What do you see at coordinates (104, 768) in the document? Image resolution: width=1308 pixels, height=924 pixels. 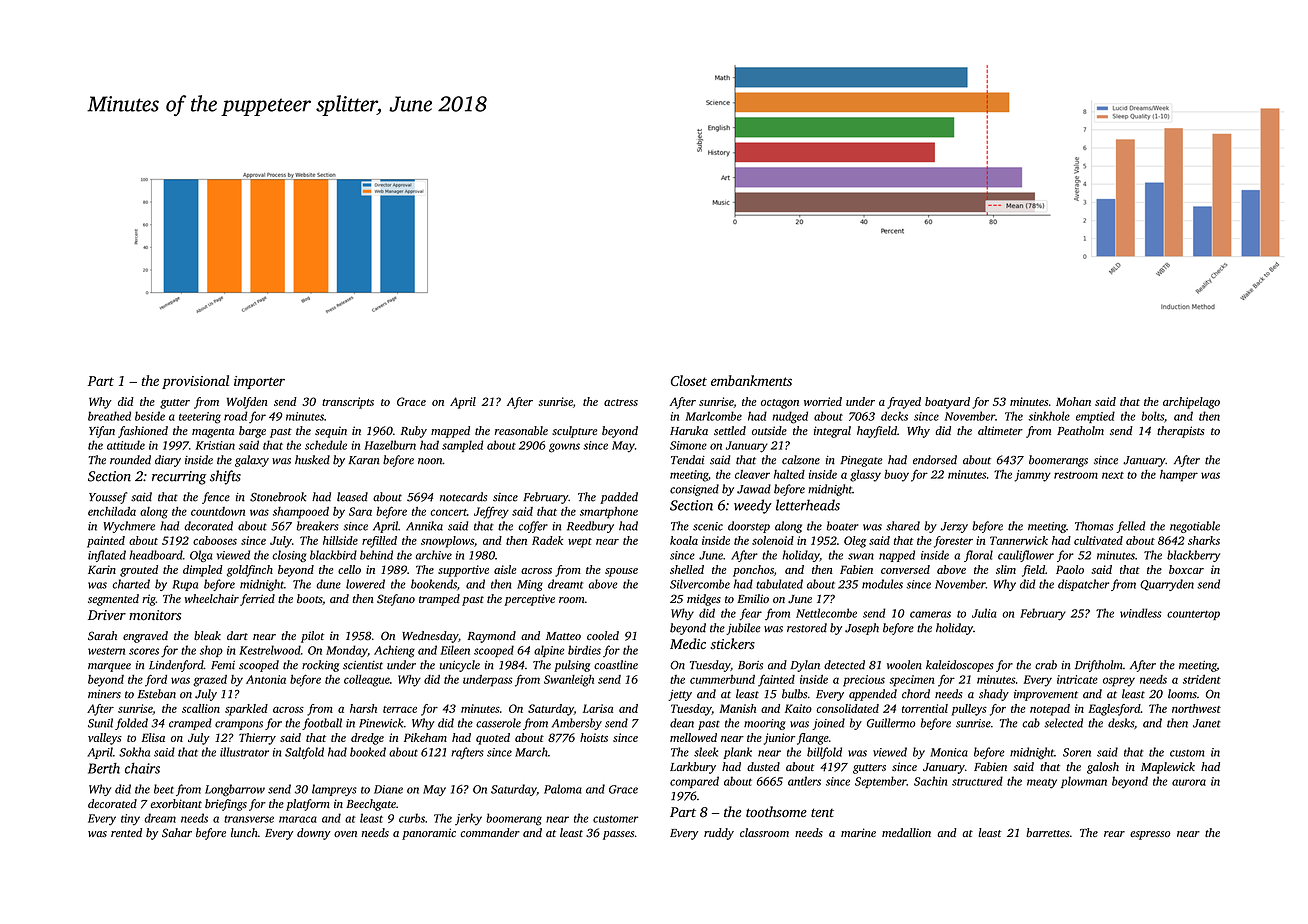 I see `Berth` at bounding box center [104, 768].
